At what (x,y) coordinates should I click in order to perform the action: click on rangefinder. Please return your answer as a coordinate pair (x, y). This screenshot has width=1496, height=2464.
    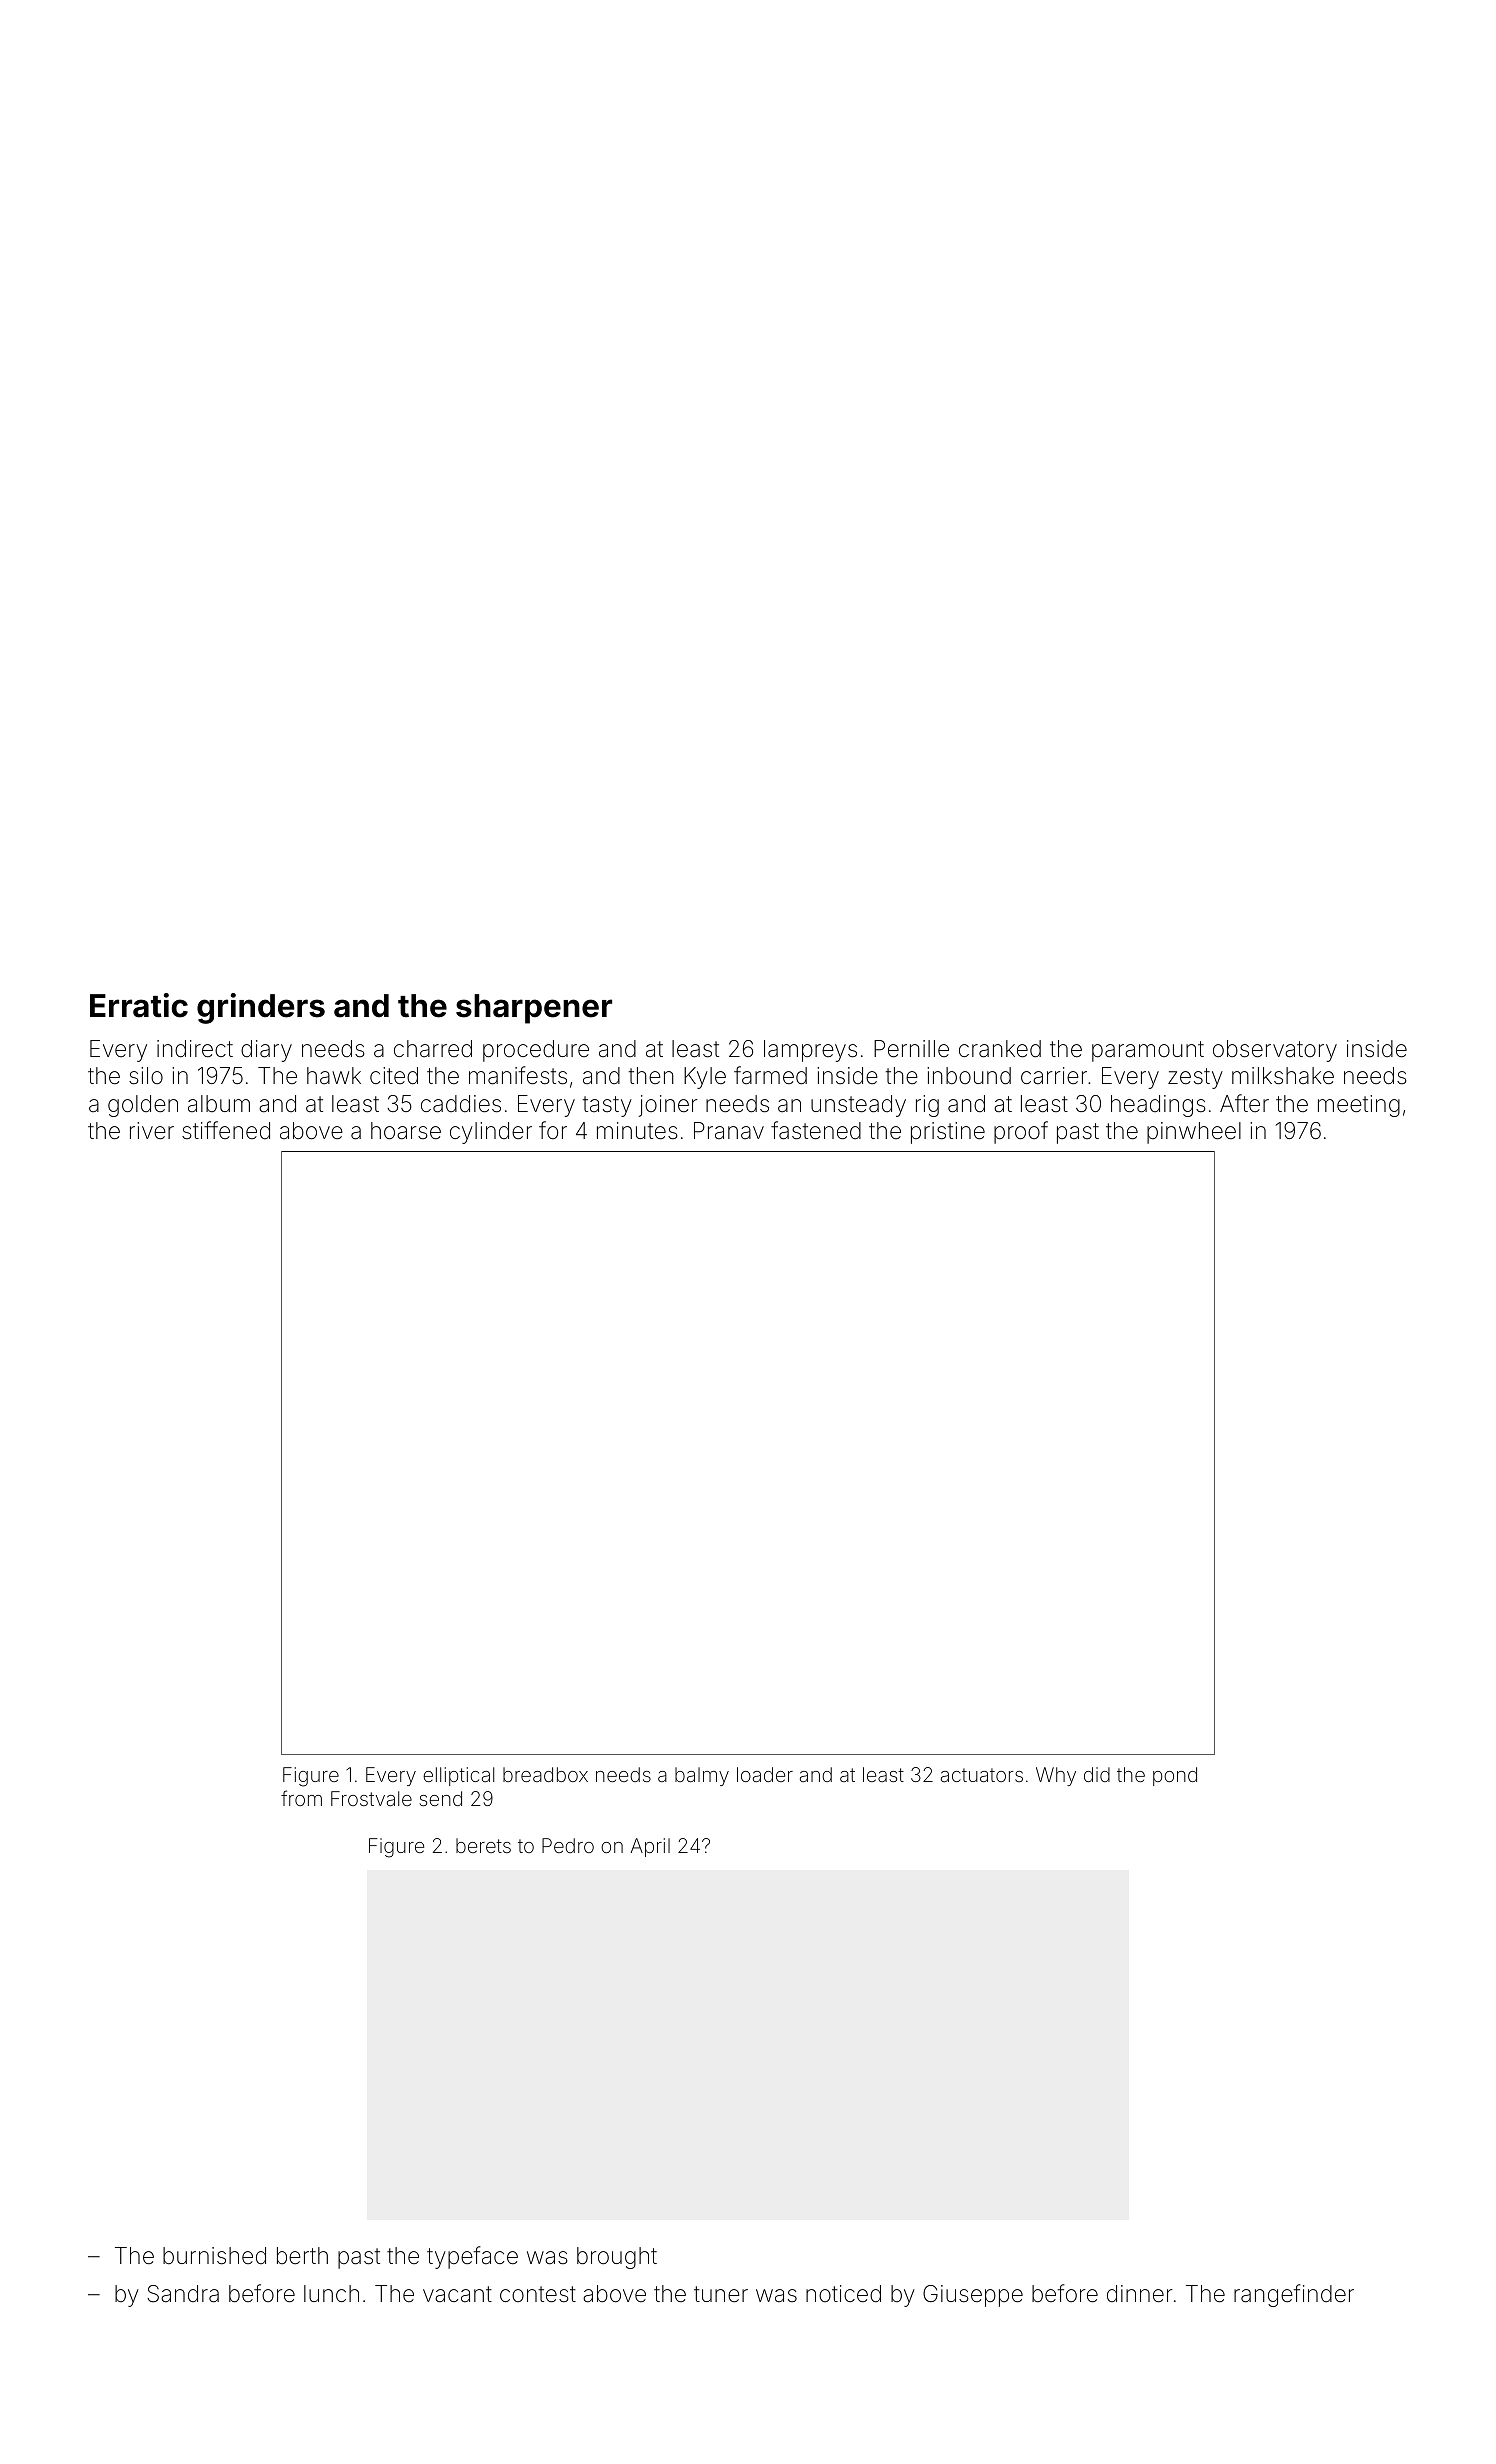
    Looking at the image, I should click on (1294, 2295).
